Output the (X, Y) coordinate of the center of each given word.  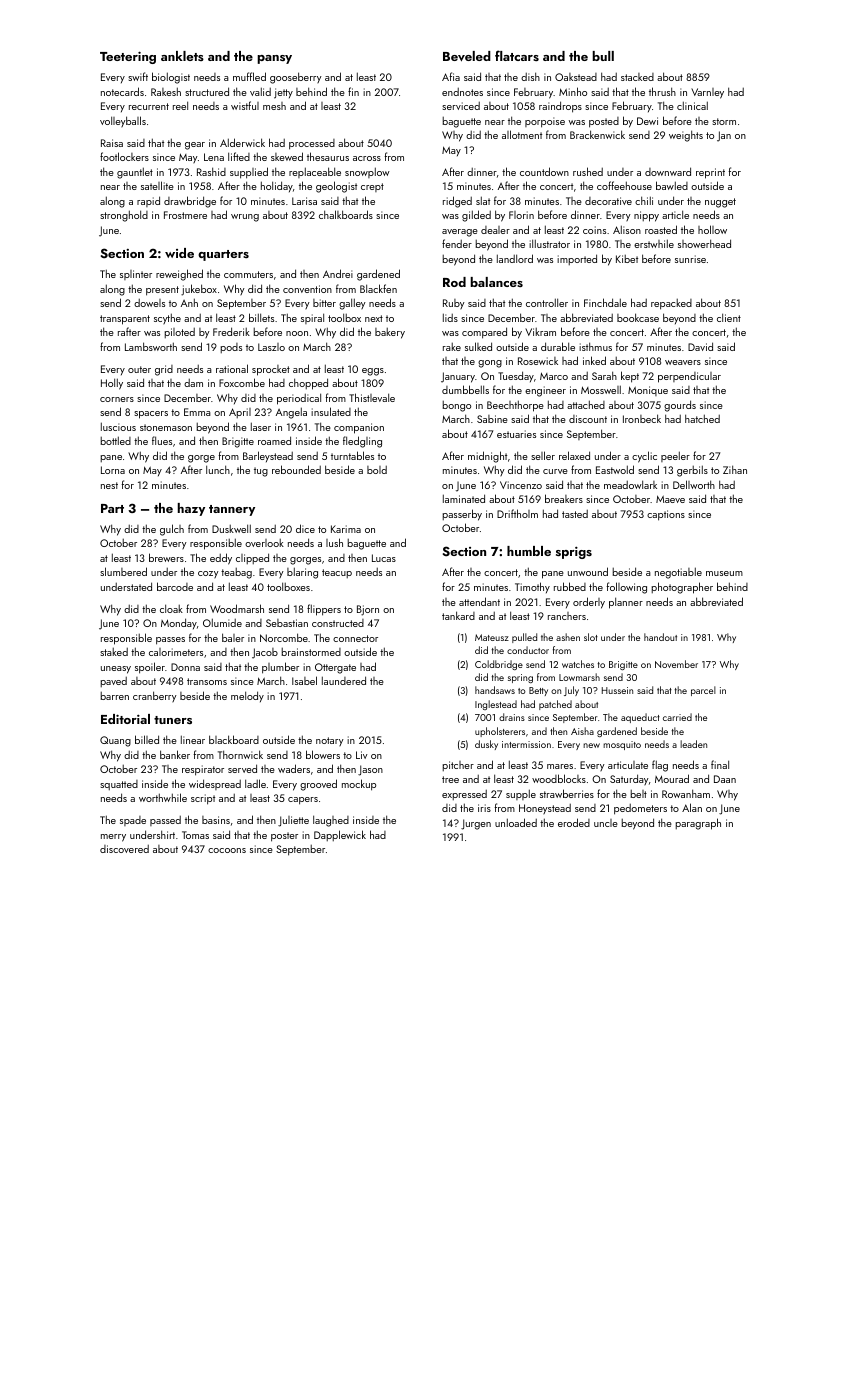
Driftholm (517, 513)
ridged (457, 202)
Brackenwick (597, 134)
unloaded (516, 822)
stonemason (166, 427)
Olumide (222, 622)
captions (666, 515)
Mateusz (492, 637)
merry (113, 838)
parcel (703, 691)
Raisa (112, 143)
